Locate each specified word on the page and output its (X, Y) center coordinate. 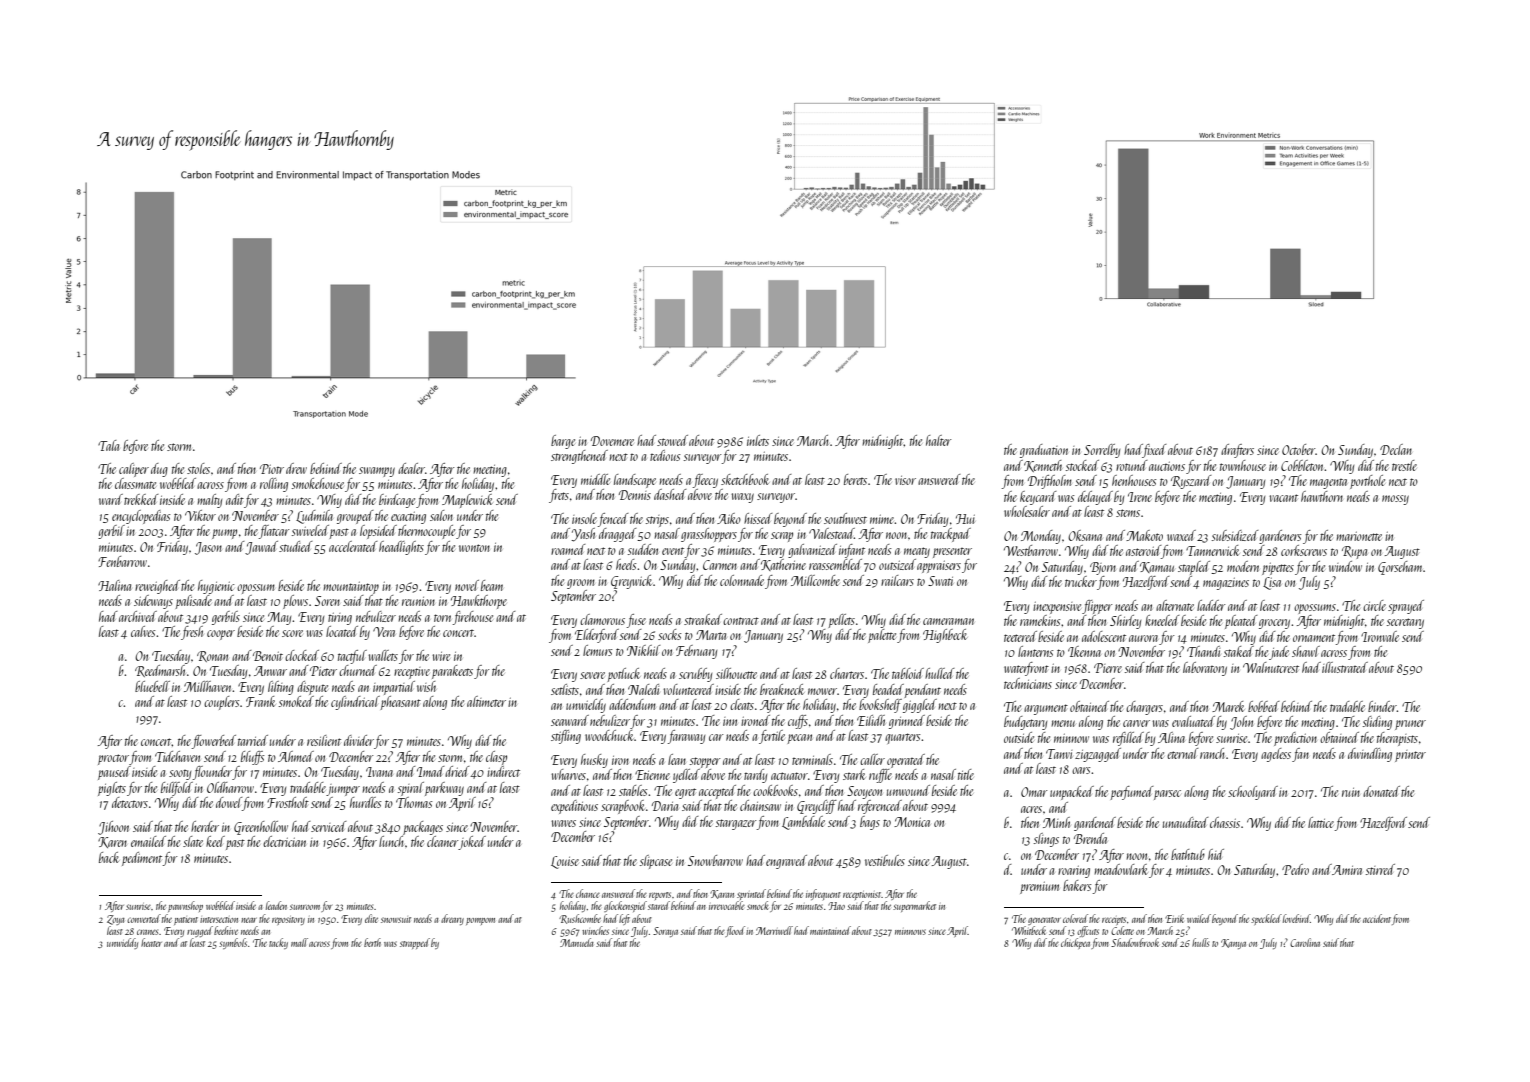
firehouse (473, 618)
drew (296, 468)
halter (939, 440)
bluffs (253, 758)
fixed (1154, 451)
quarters (903, 738)
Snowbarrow (715, 860)
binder (1382, 706)
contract (741, 621)
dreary (452, 919)
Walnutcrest (1271, 667)
